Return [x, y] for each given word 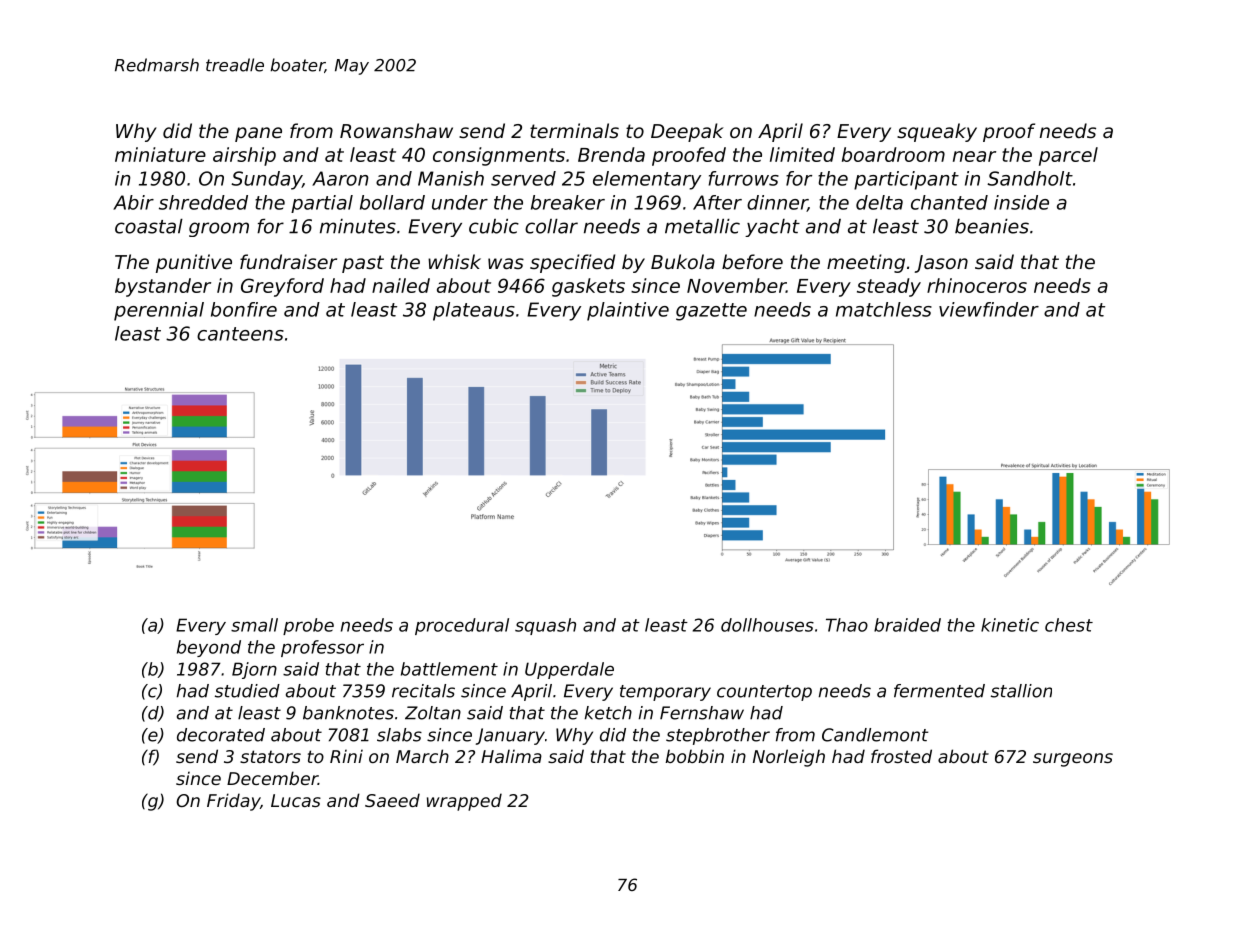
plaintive [628, 311]
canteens [240, 334]
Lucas [296, 800]
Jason [941, 264]
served [523, 178]
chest [1069, 625]
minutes [358, 226]
